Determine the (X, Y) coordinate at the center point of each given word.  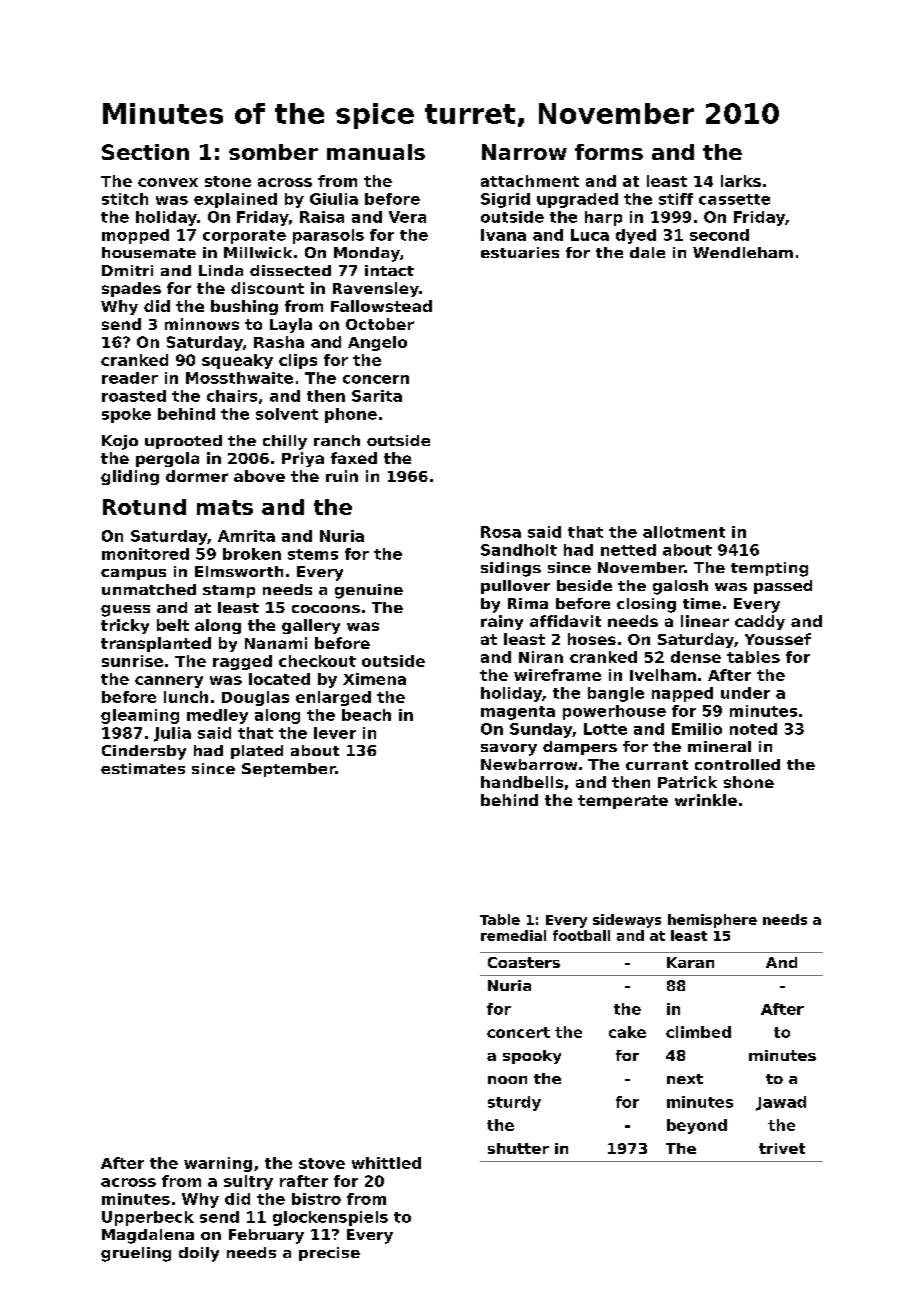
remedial (513, 935)
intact (389, 270)
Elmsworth (239, 571)
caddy (760, 622)
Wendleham (743, 252)
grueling (136, 1254)
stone (228, 181)
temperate (623, 802)
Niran (541, 657)
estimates (143, 768)
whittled (386, 1163)
